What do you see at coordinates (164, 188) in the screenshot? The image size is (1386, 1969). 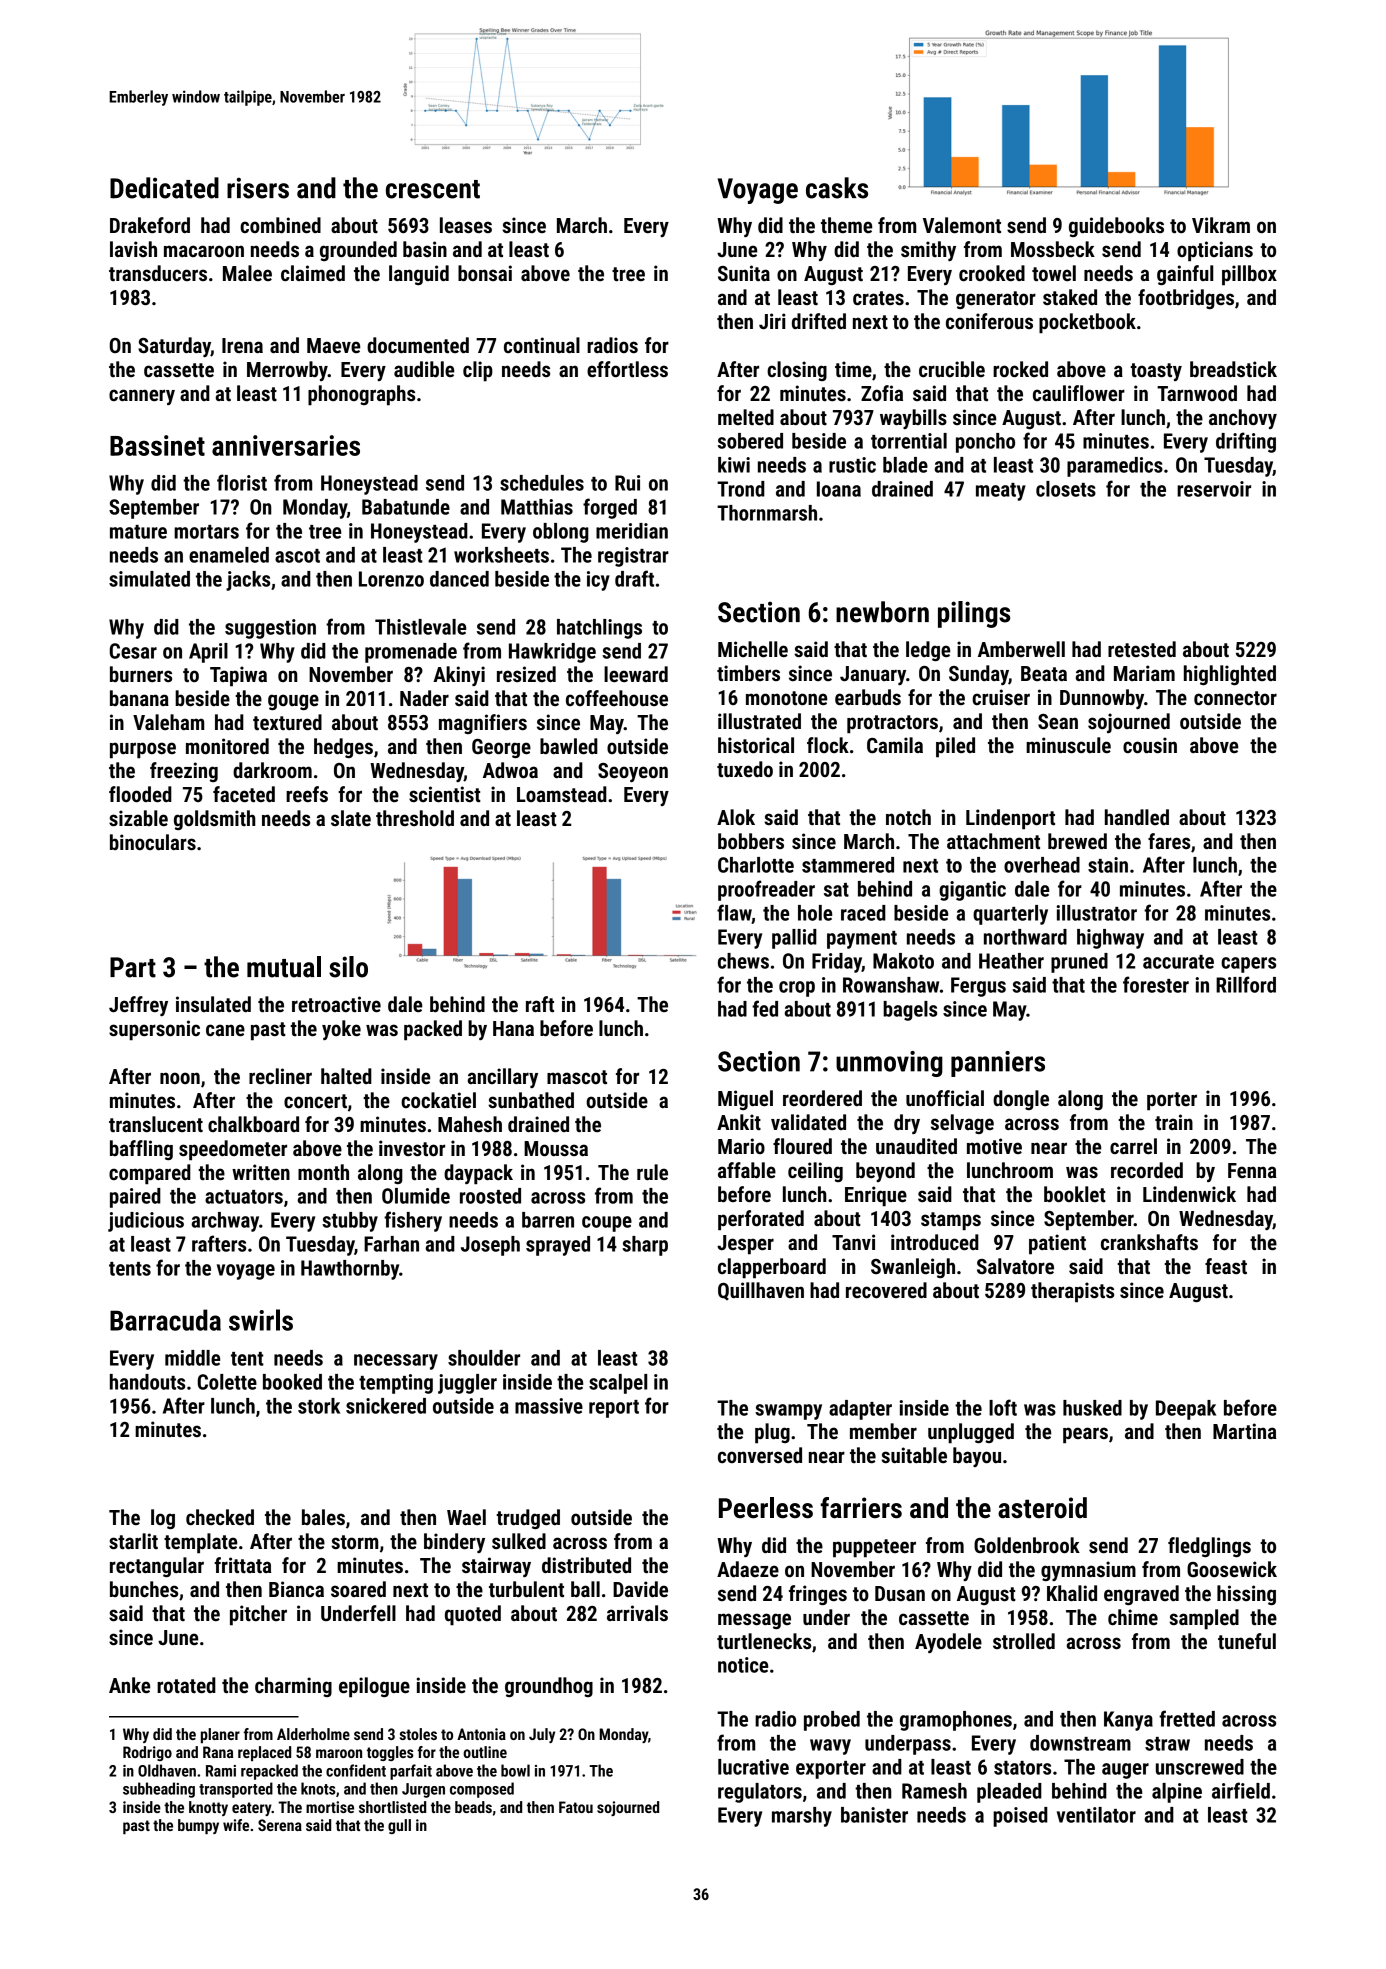 I see `Dedicated` at bounding box center [164, 188].
